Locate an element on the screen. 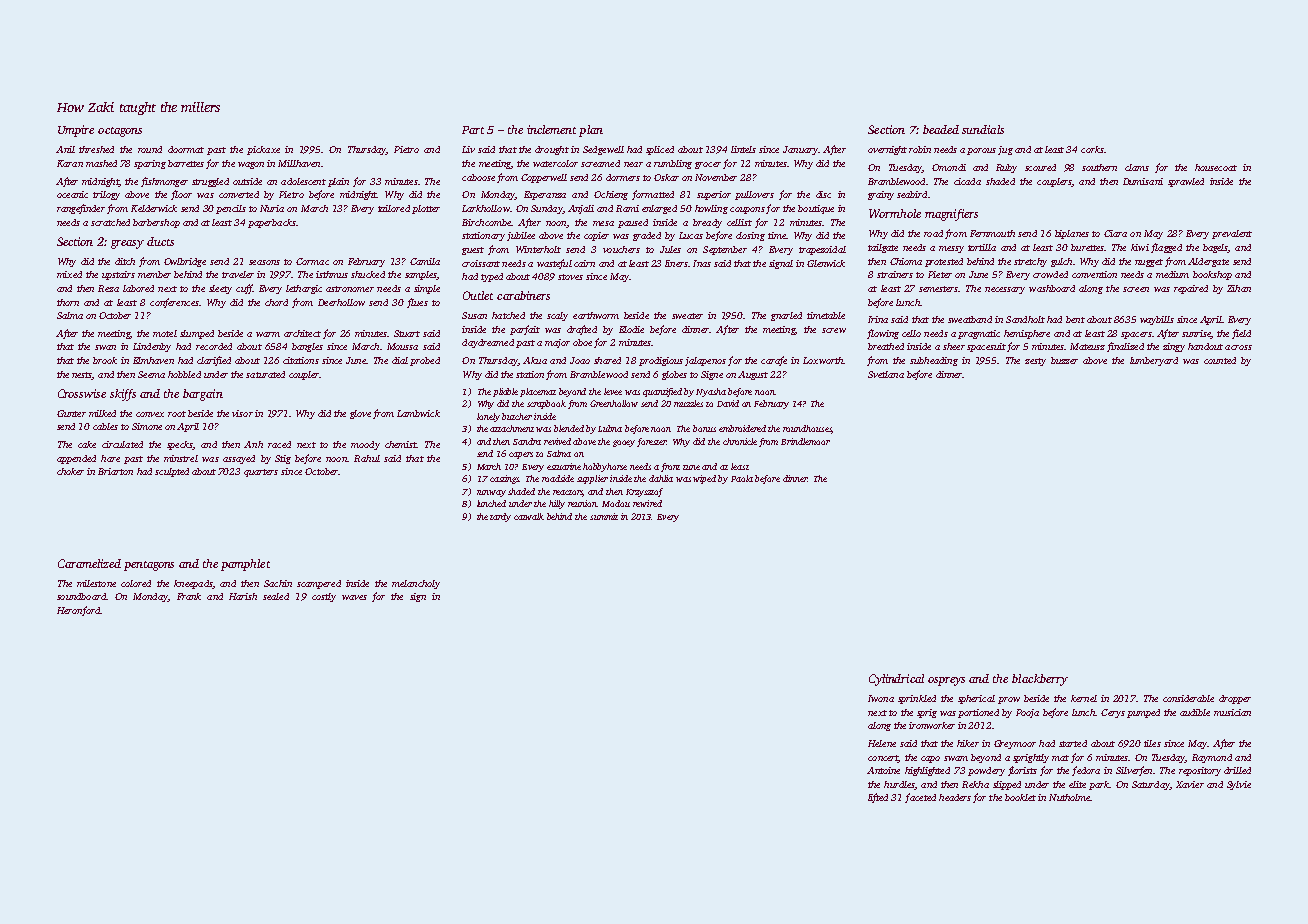 The image size is (1308, 924). Brindlemoor is located at coordinates (805, 441).
